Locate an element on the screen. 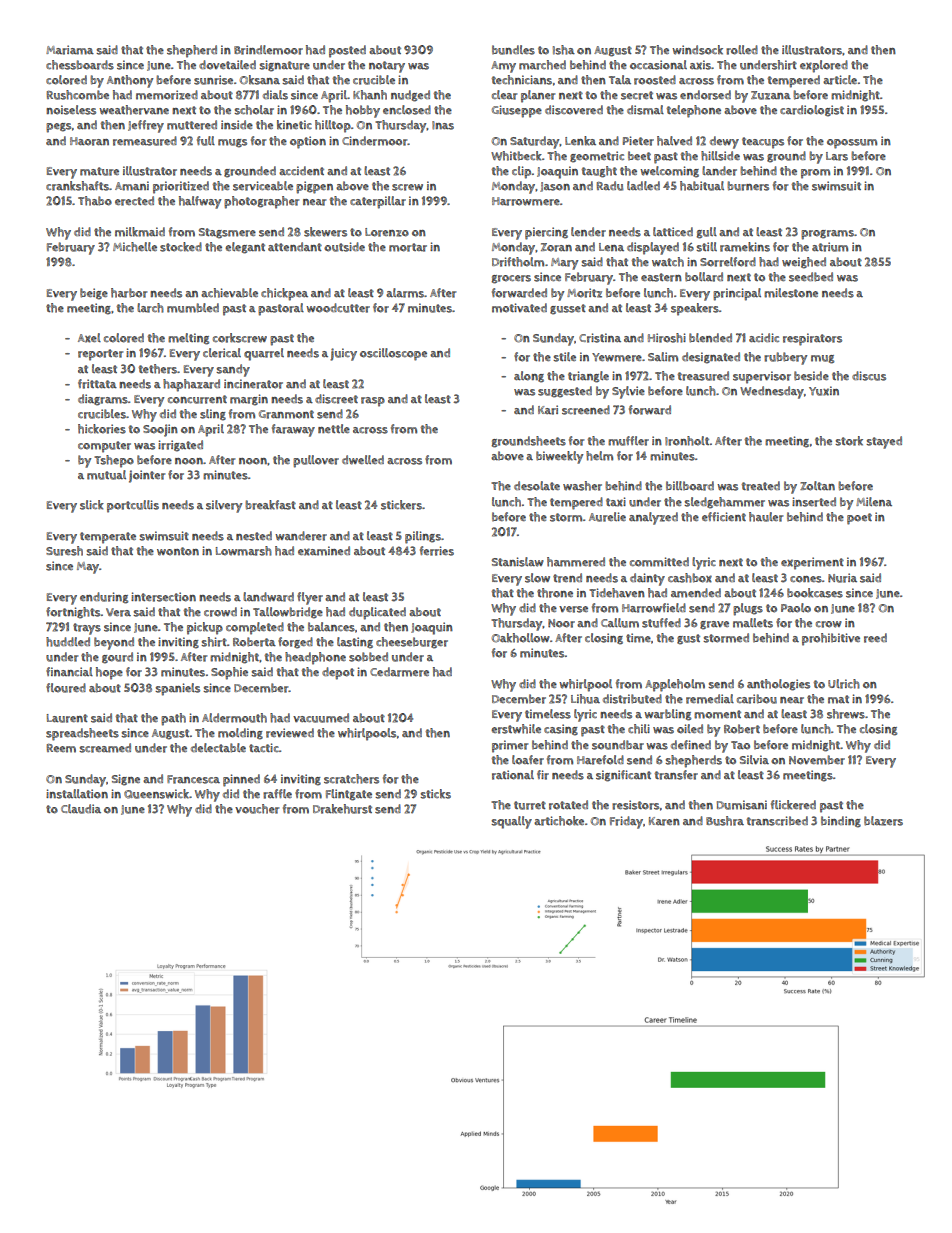  tethers is located at coordinates (158, 369).
